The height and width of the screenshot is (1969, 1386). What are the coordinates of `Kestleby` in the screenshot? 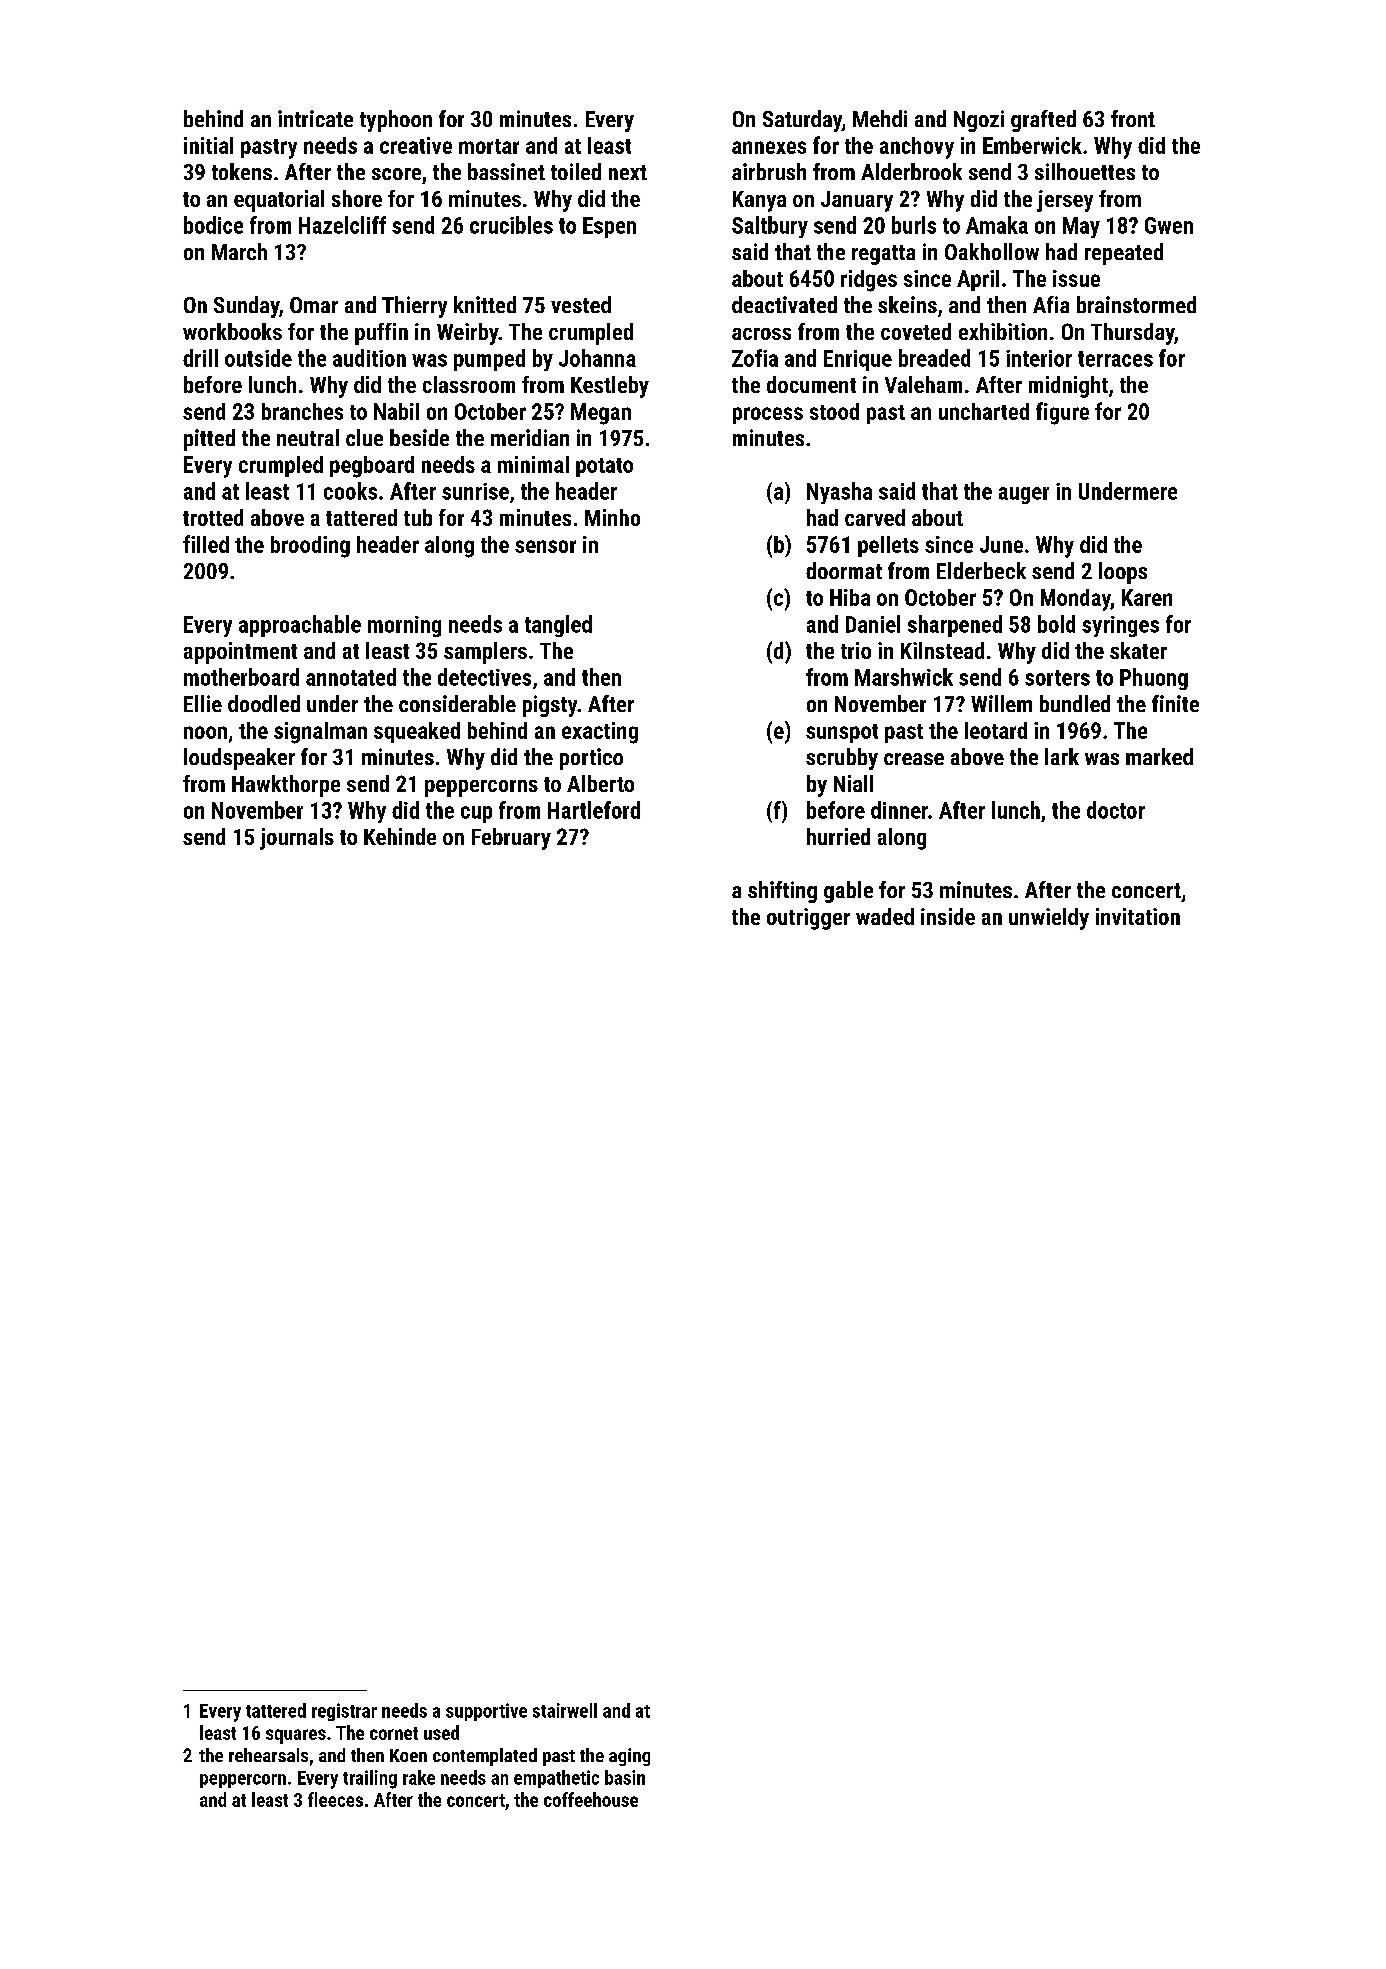 It's located at (610, 387).
